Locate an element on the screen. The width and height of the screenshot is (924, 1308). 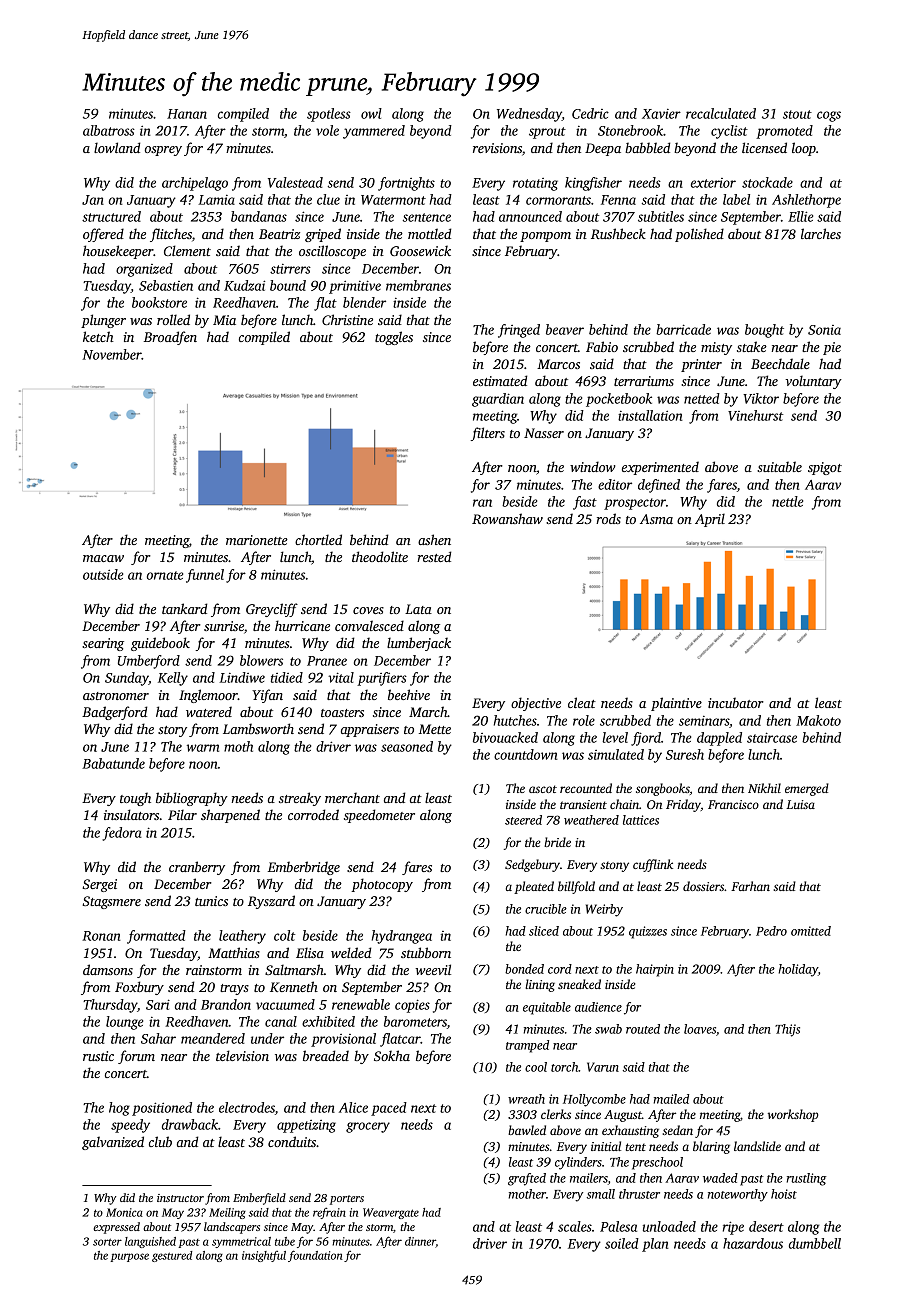
ketch is located at coordinates (98, 336).
